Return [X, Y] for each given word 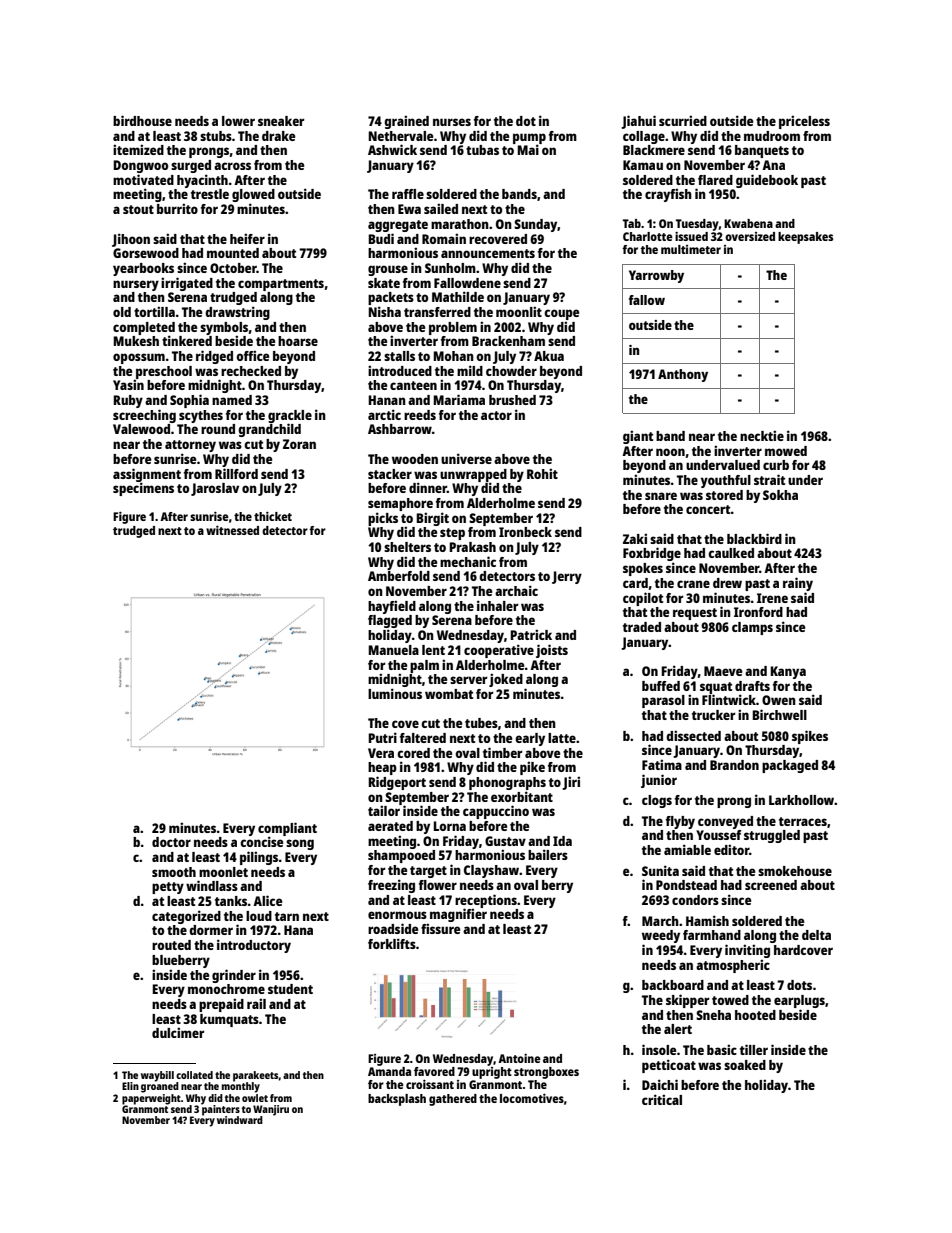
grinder [234, 976]
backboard [673, 985]
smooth [174, 872]
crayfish [668, 195]
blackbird [754, 538]
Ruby [128, 401]
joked [506, 680]
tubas [482, 150]
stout [138, 209]
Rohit [542, 473]
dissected [693, 735]
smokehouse [795, 871]
